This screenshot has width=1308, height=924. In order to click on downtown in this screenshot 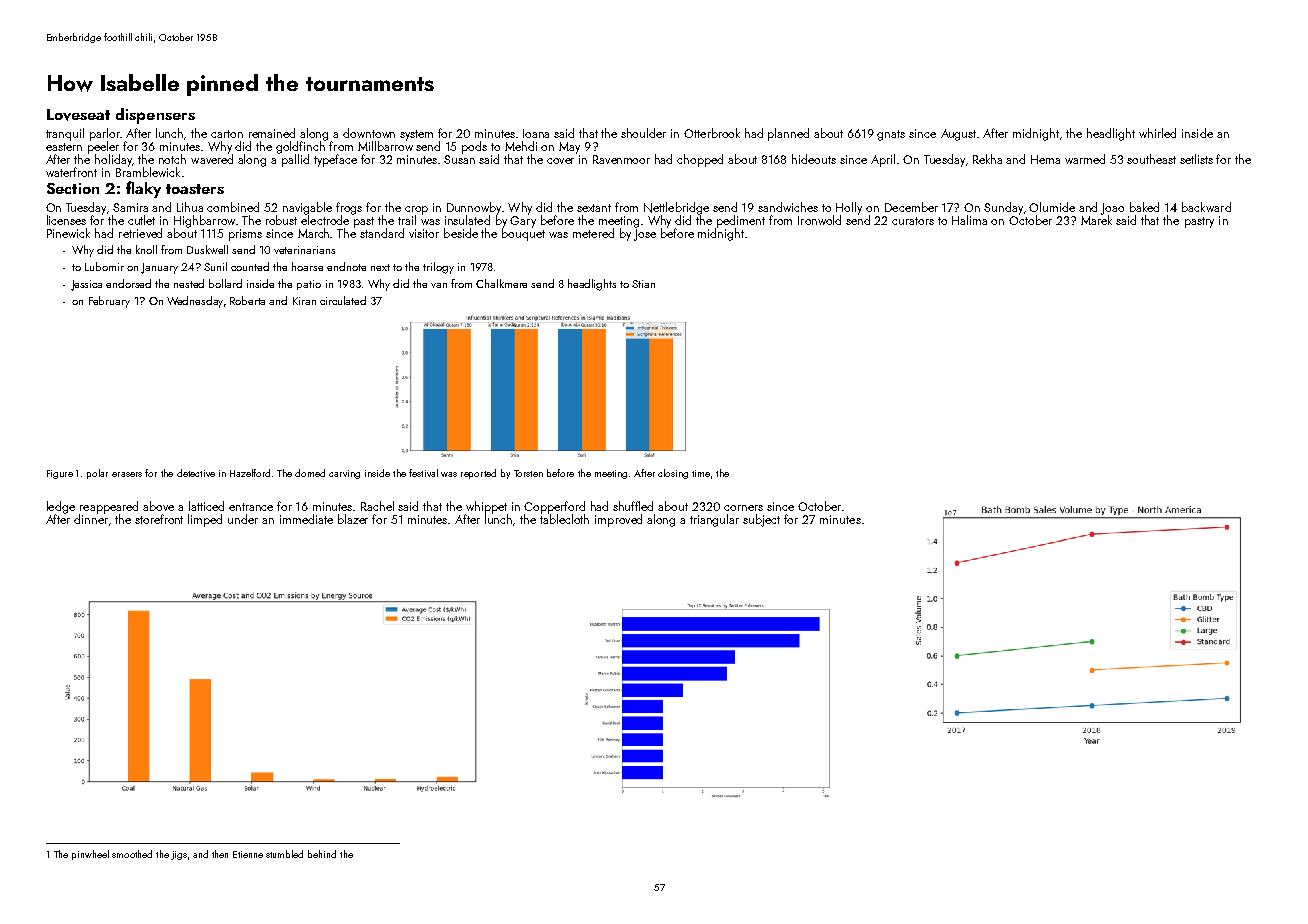, I will do `click(369, 133)`.
